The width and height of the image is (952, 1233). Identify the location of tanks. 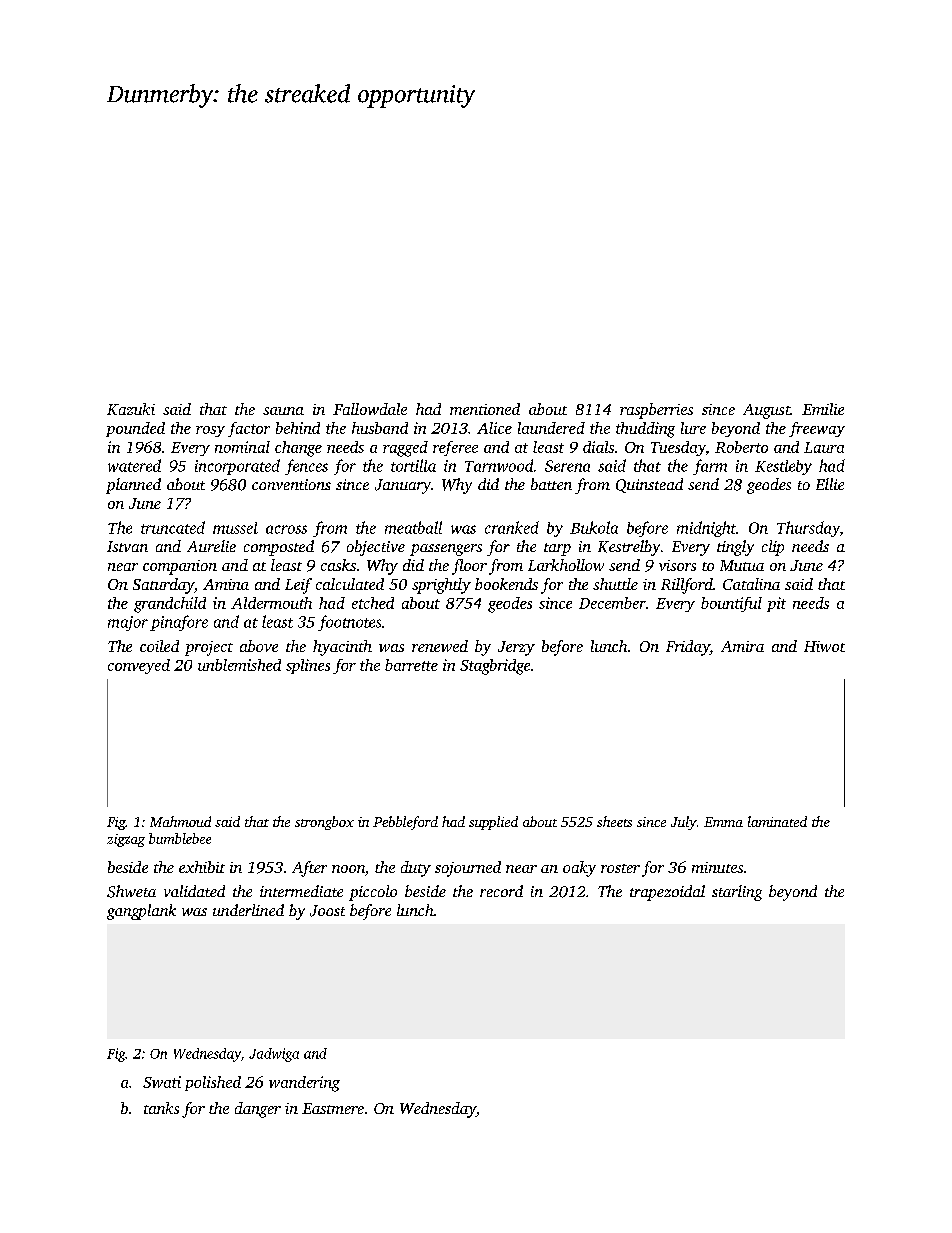
(161, 1108).
